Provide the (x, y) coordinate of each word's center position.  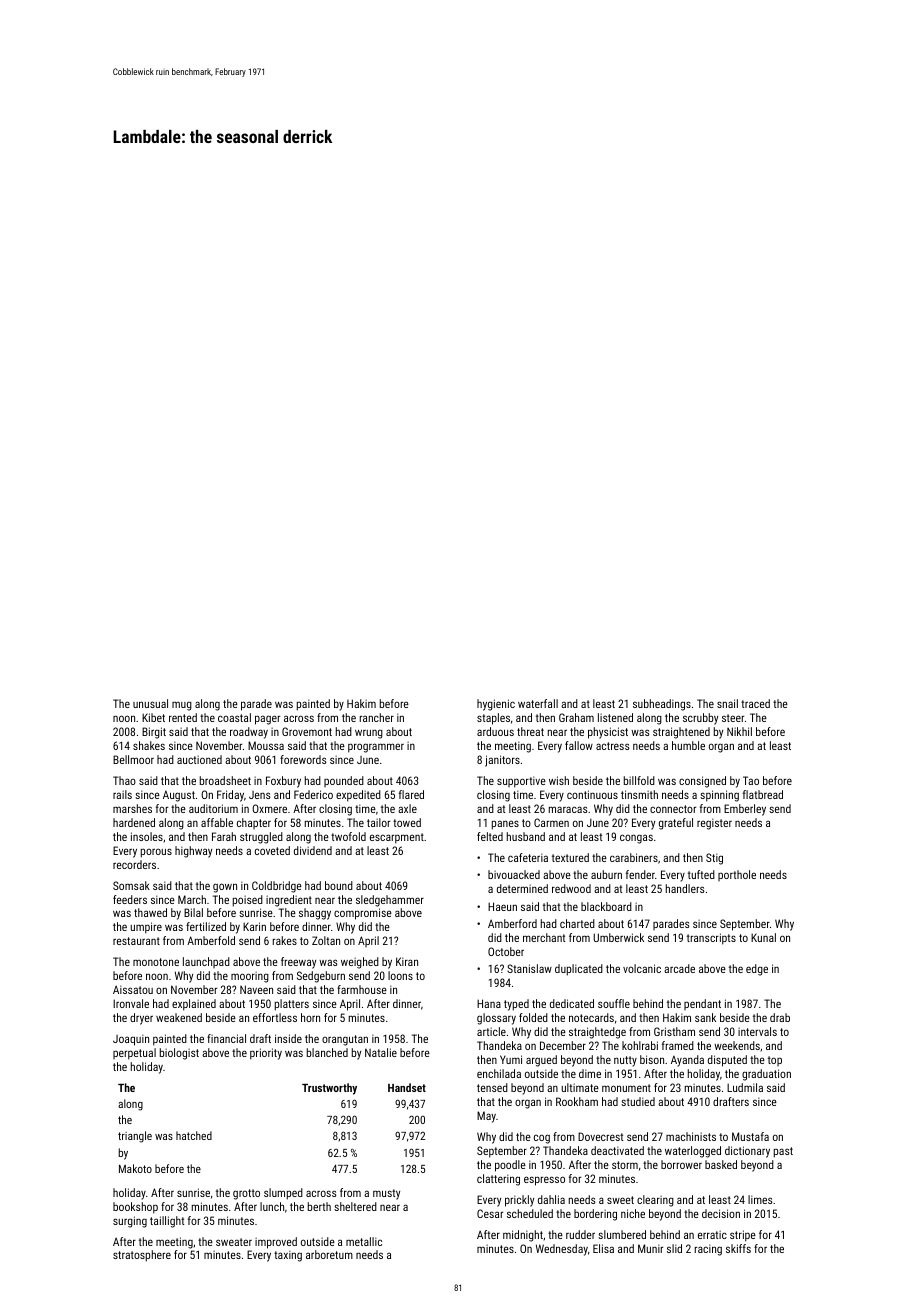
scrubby (700, 719)
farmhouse (362, 989)
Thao (124, 780)
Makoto (135, 1168)
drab (780, 1017)
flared (411, 794)
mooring (250, 977)
